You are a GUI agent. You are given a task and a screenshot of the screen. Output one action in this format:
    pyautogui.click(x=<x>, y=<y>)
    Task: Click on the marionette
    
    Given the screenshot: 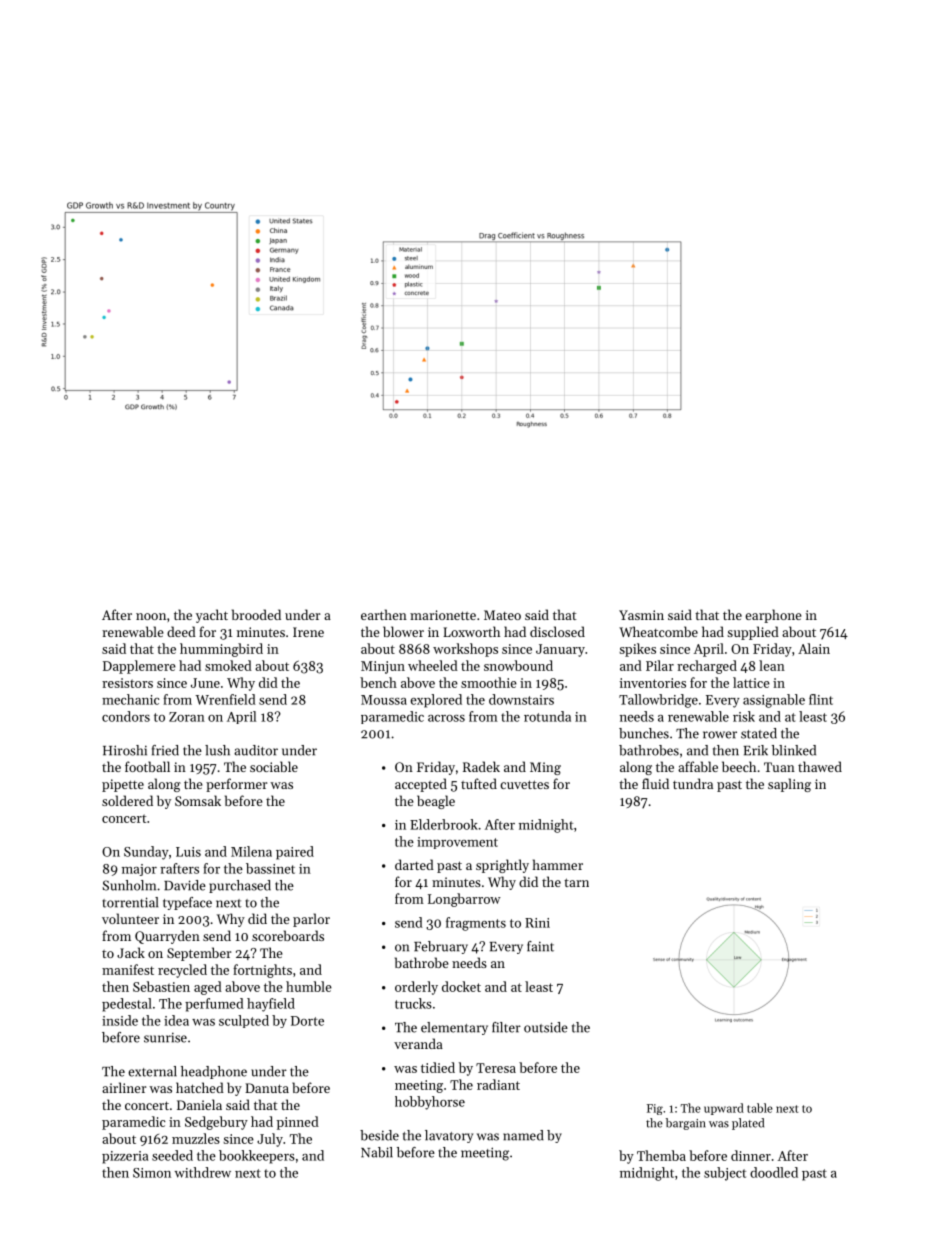 What is the action you would take?
    pyautogui.click(x=443, y=615)
